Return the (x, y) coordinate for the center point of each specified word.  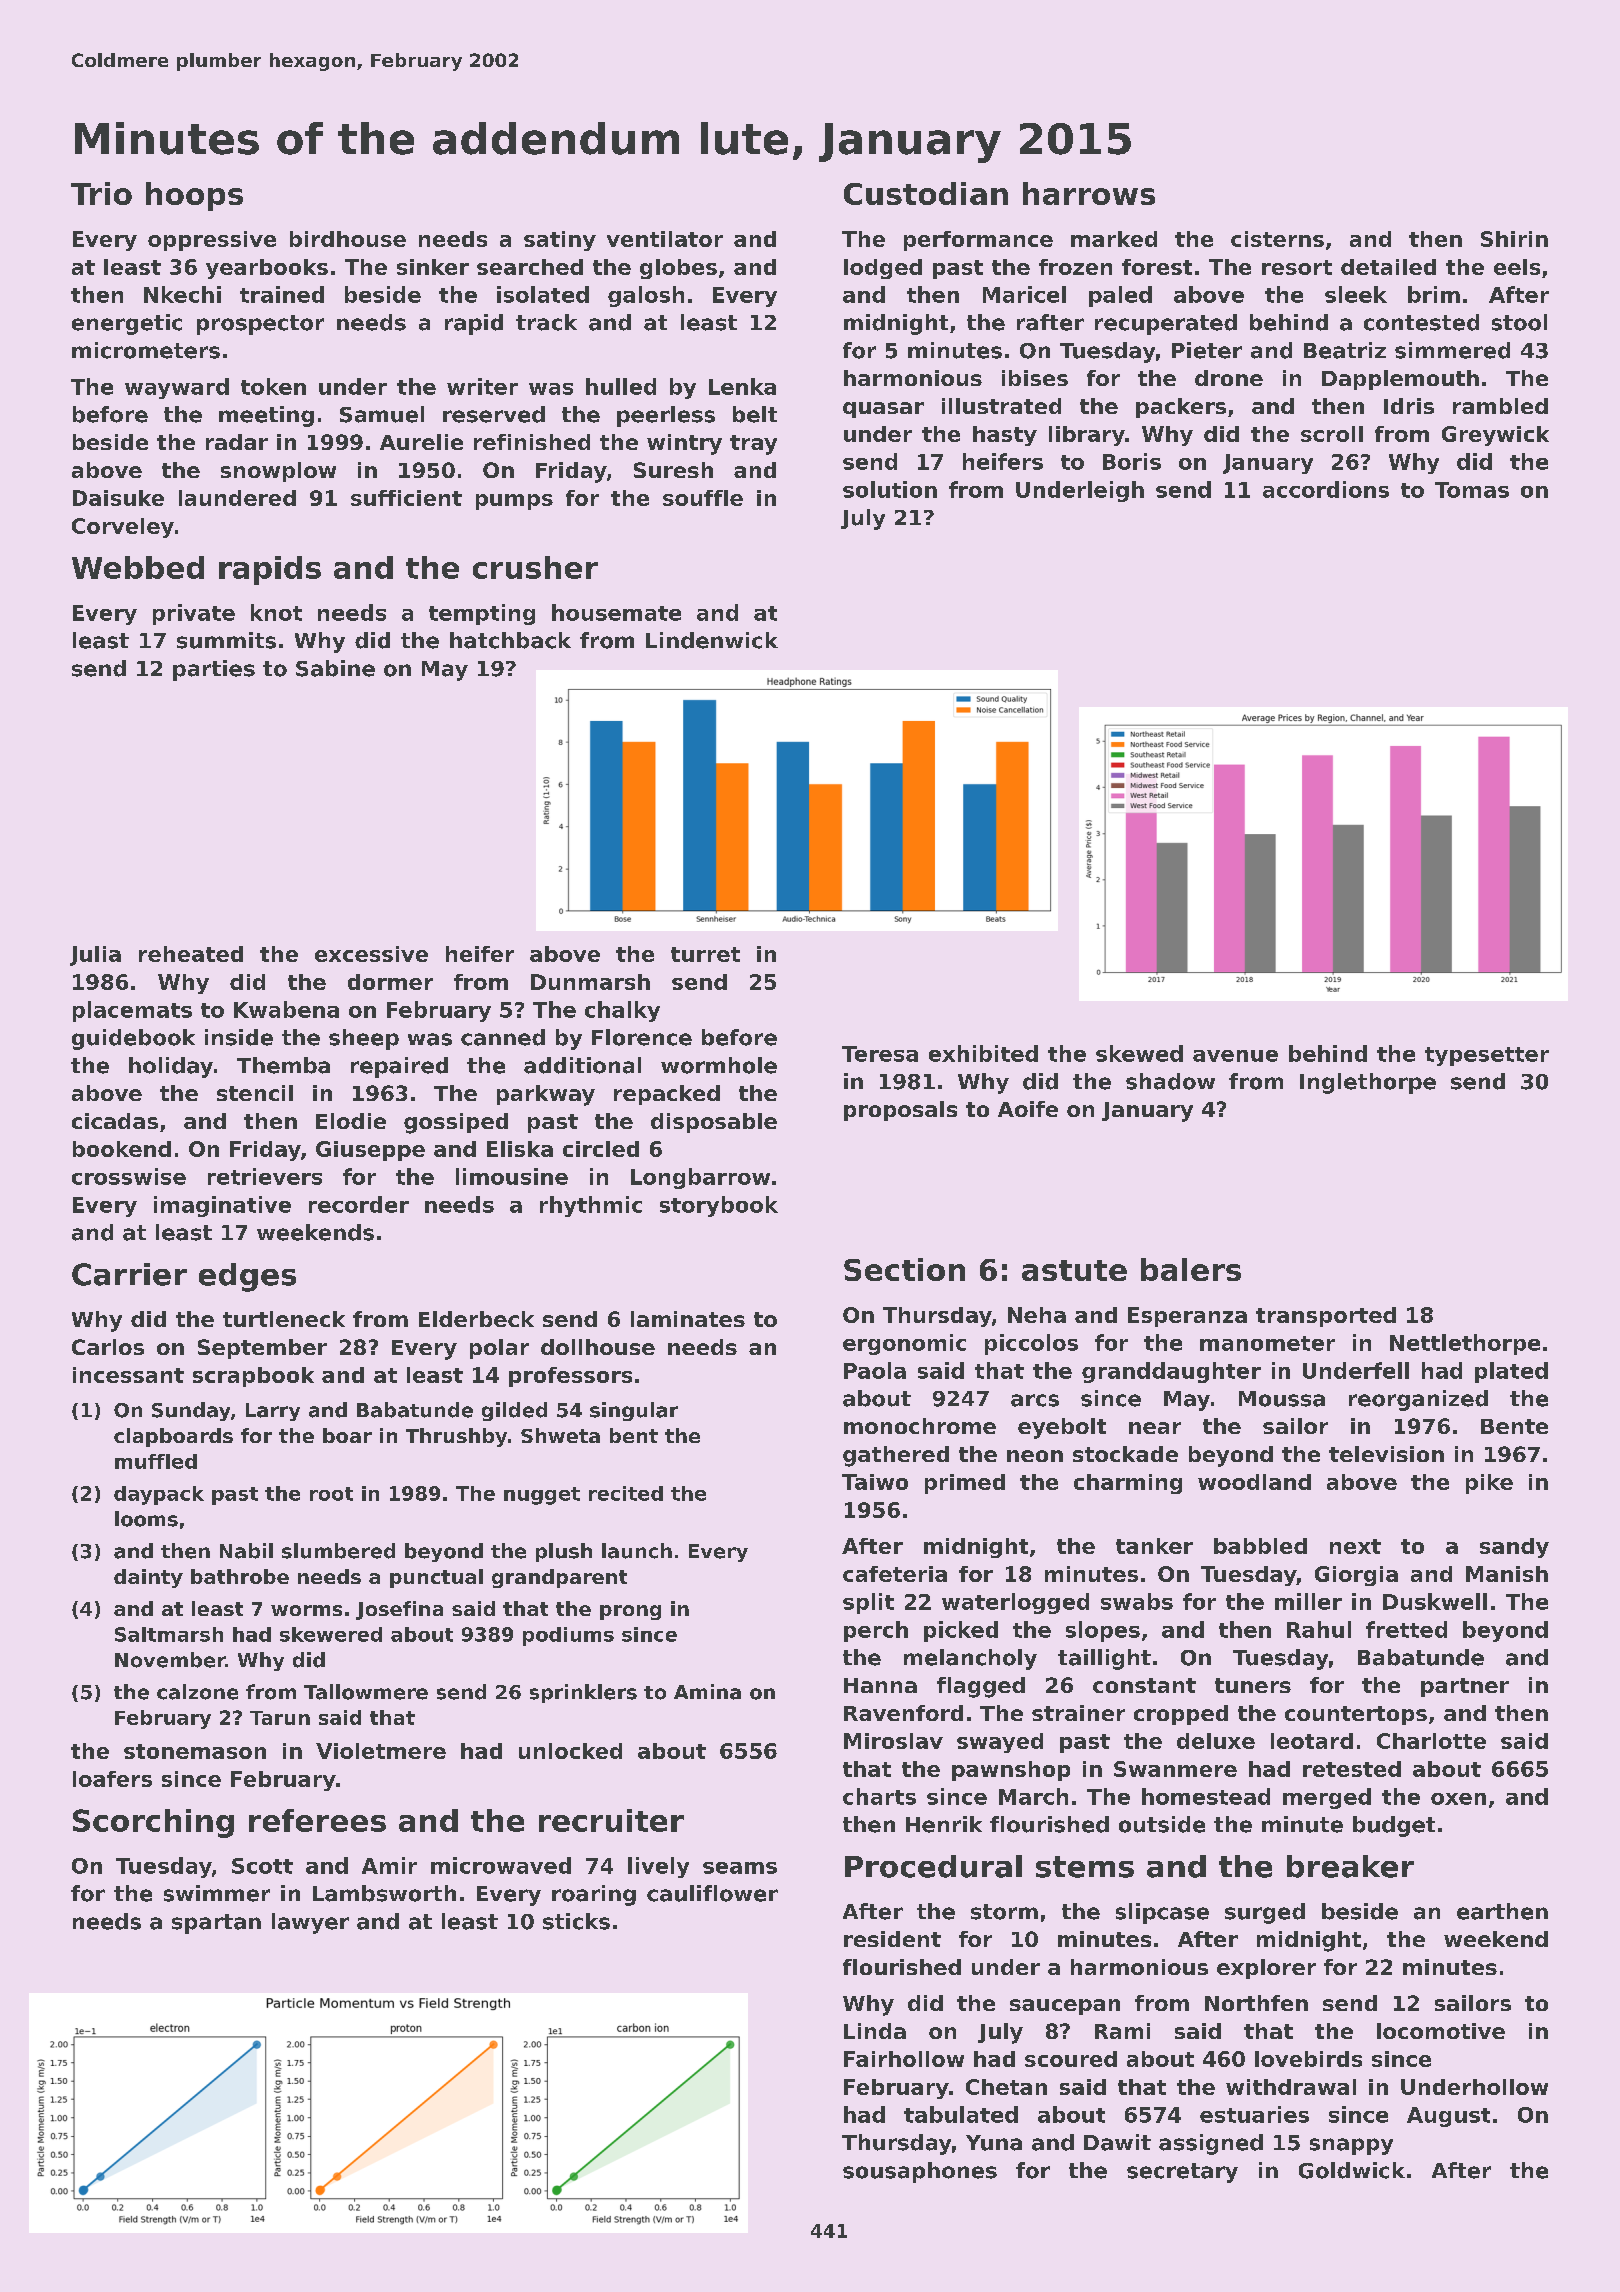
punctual (436, 1578)
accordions (1326, 489)
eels (1517, 267)
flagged (981, 1687)
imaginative (222, 1206)
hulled (621, 386)
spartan (216, 1924)
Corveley (123, 528)
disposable (714, 1123)
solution (890, 489)
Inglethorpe (1368, 1083)
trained (282, 294)
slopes (1103, 1631)
